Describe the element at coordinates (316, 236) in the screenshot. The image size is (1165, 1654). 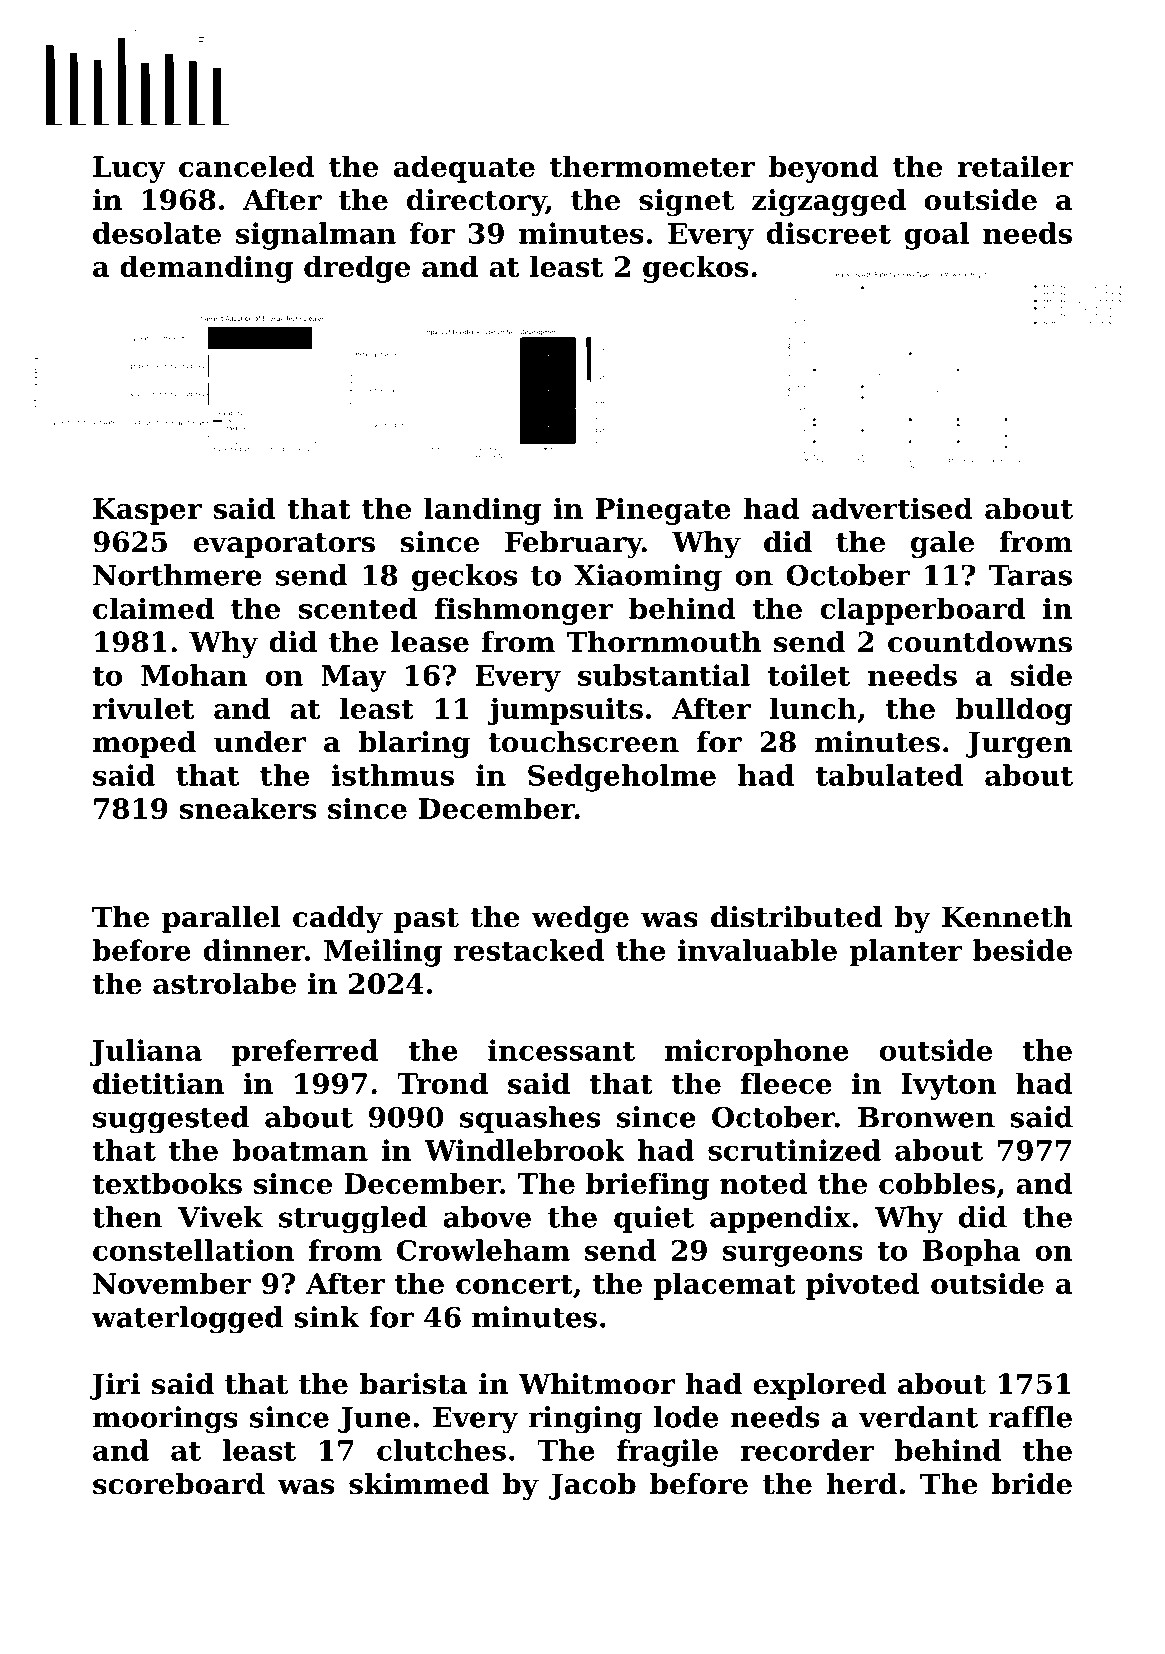
I see `signalman` at that location.
